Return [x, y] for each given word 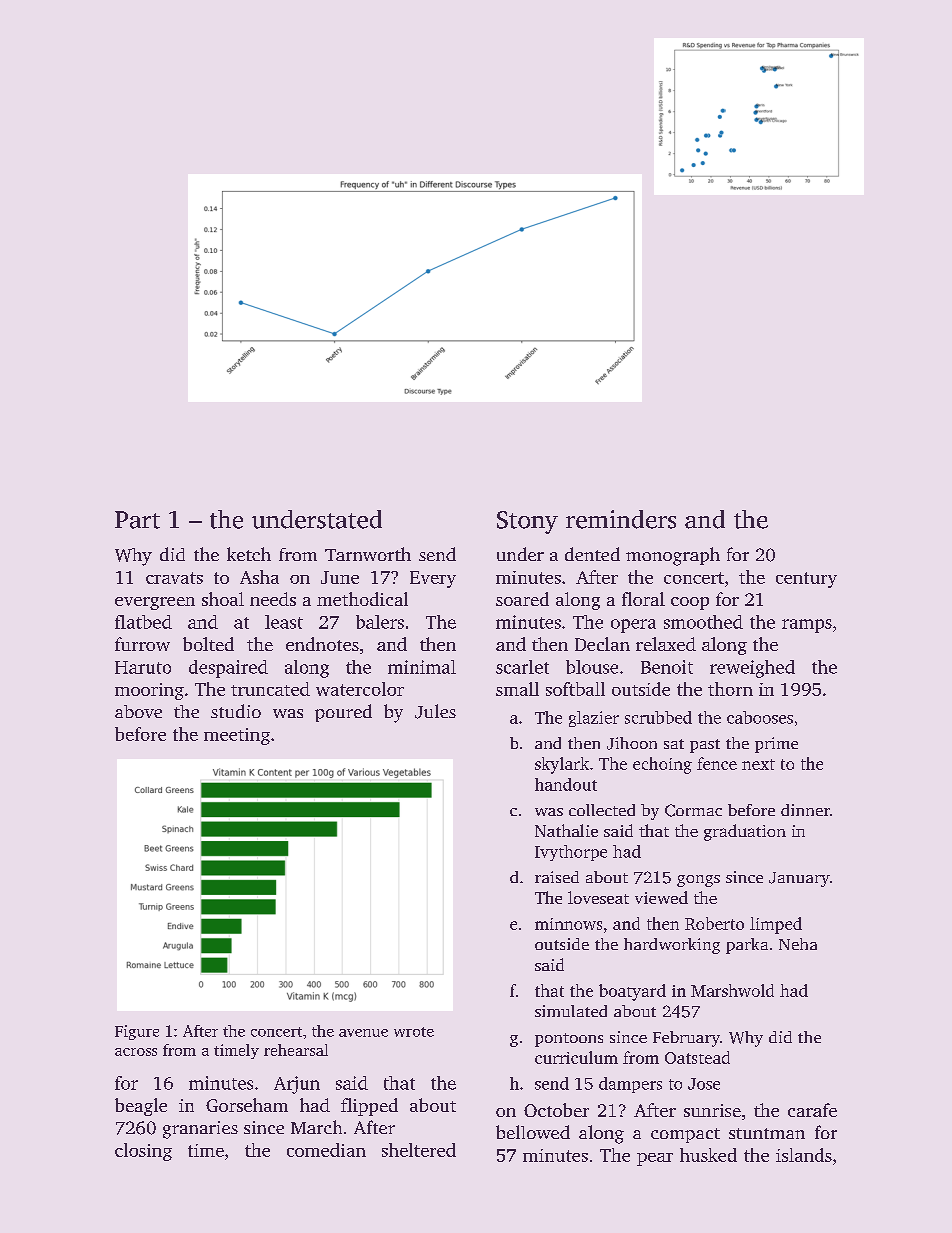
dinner [805, 810]
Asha [259, 577]
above [138, 711]
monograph [673, 556]
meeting [237, 736]
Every [433, 579]
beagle [141, 1107]
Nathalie [566, 830]
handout [566, 784]
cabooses [760, 717]
